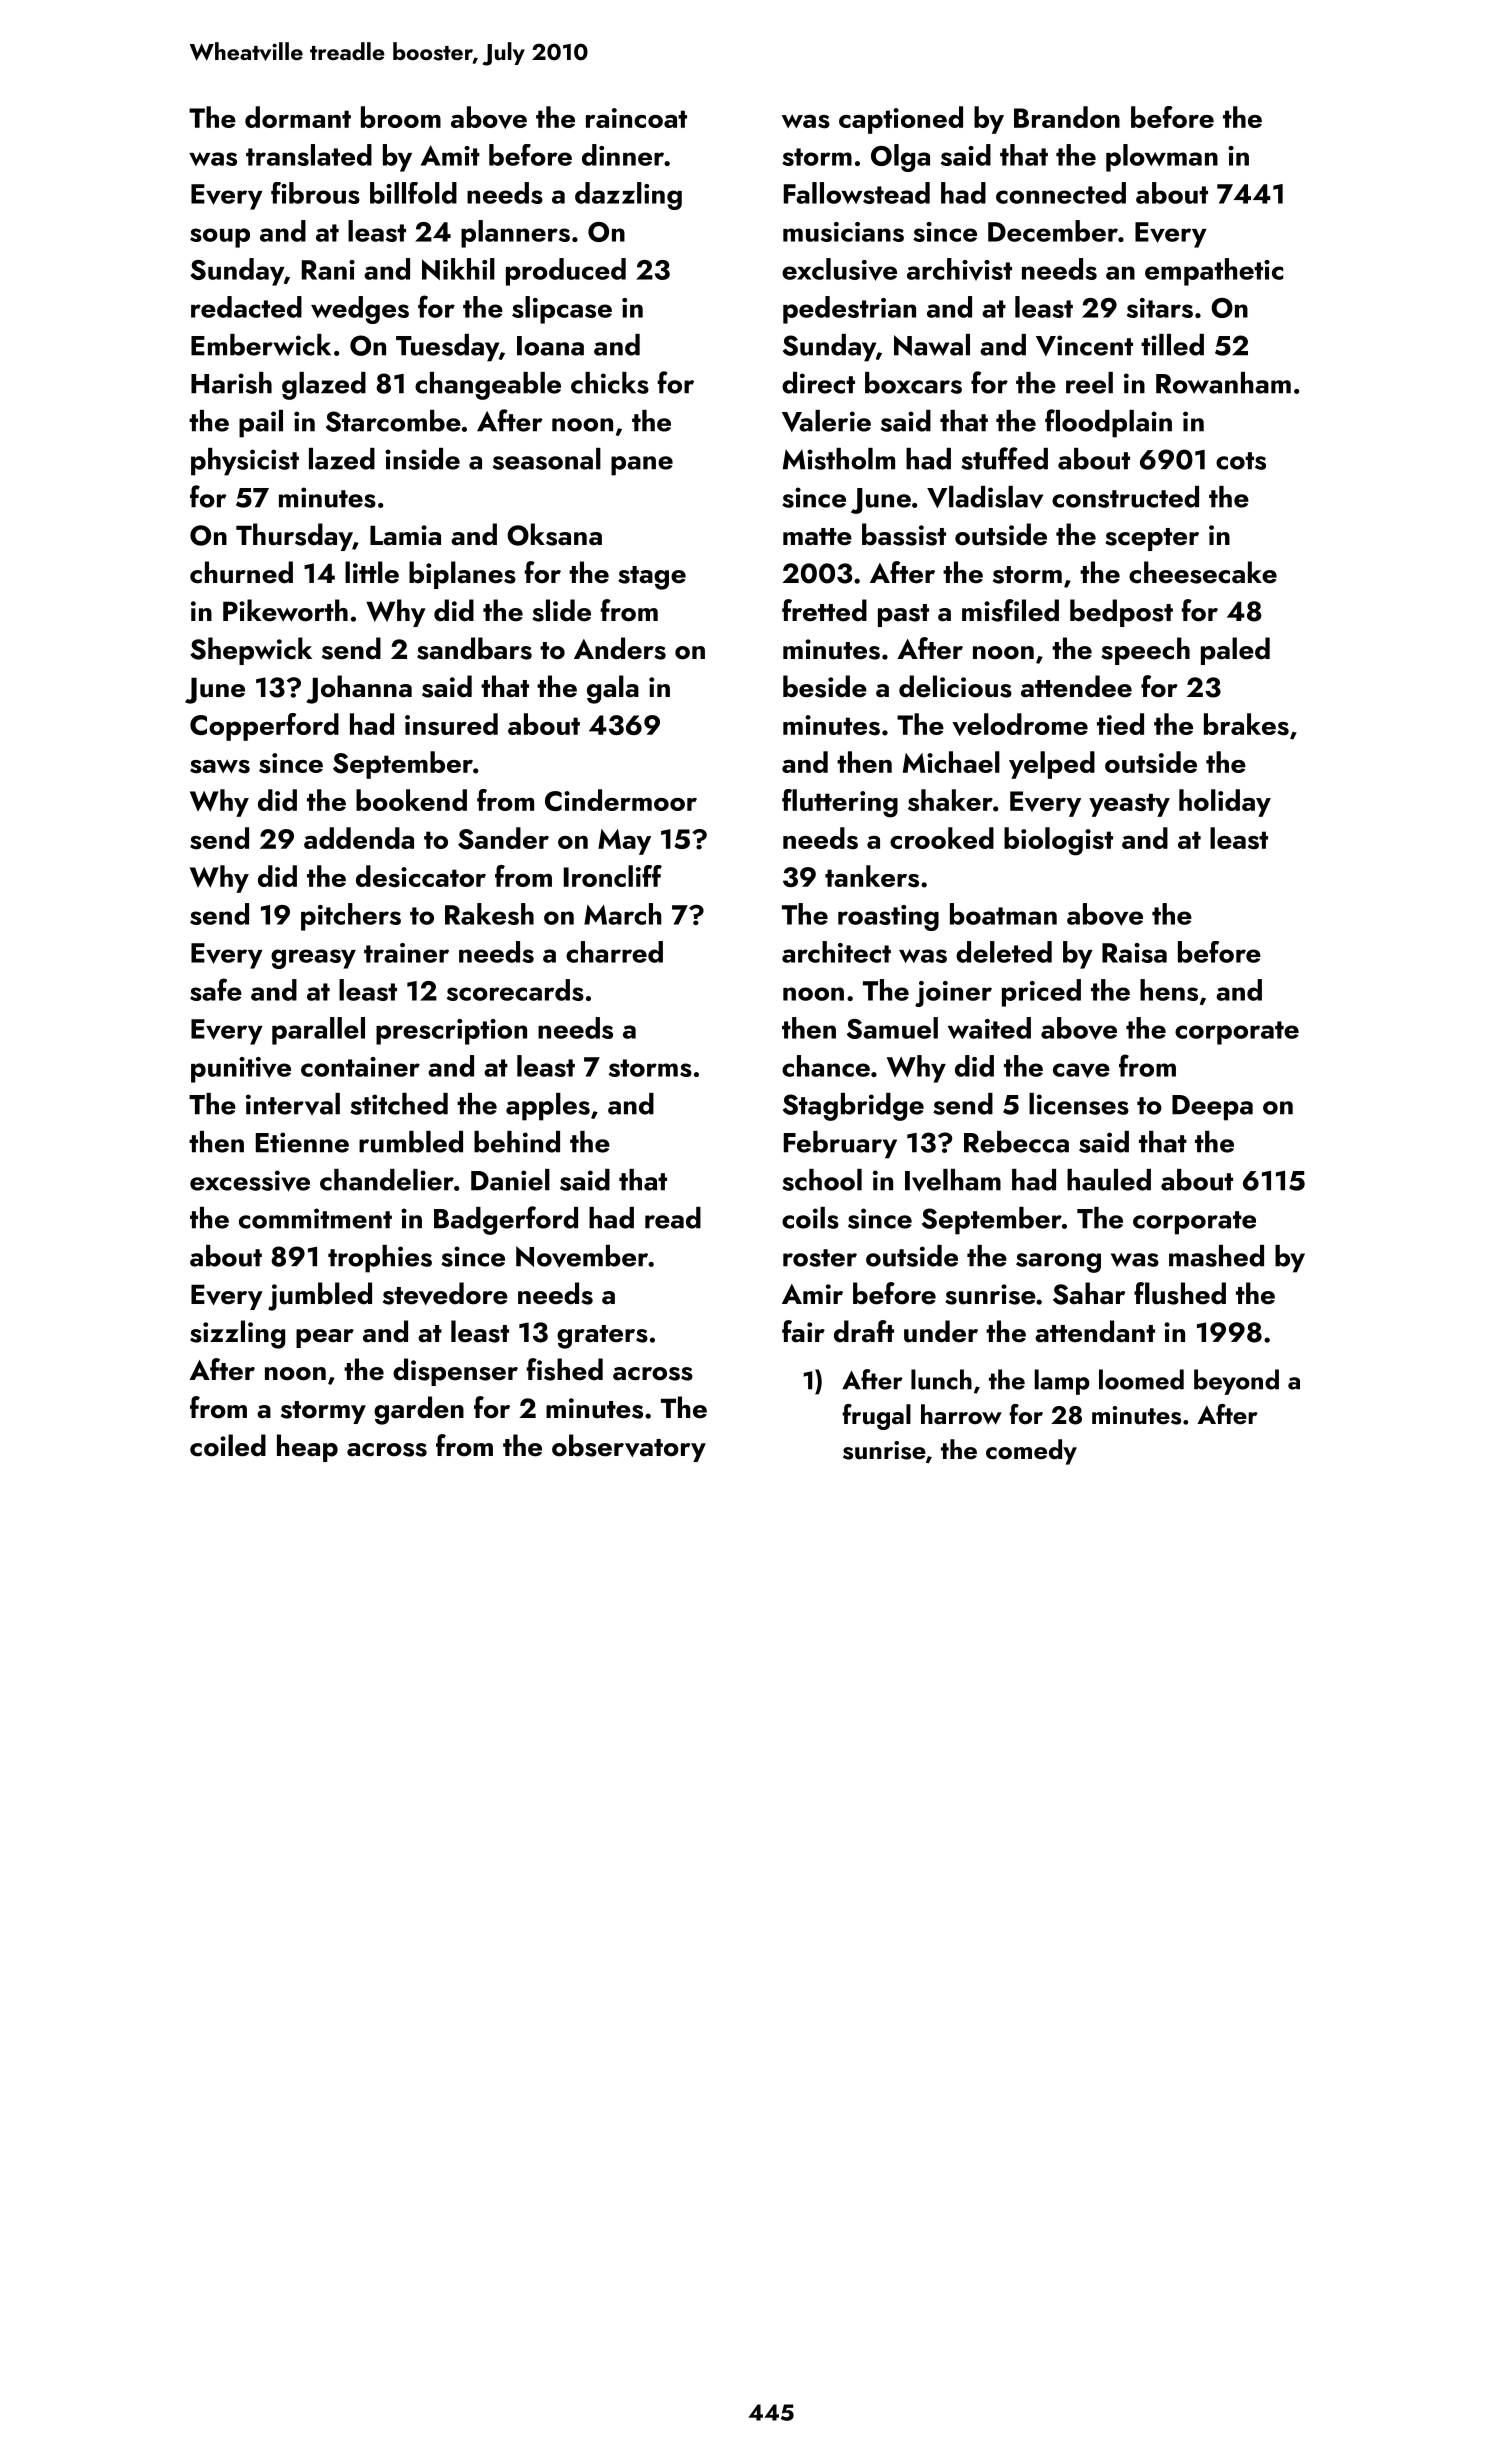  Describe the element at coordinates (1084, 345) in the screenshot. I see `Vincent` at that location.
